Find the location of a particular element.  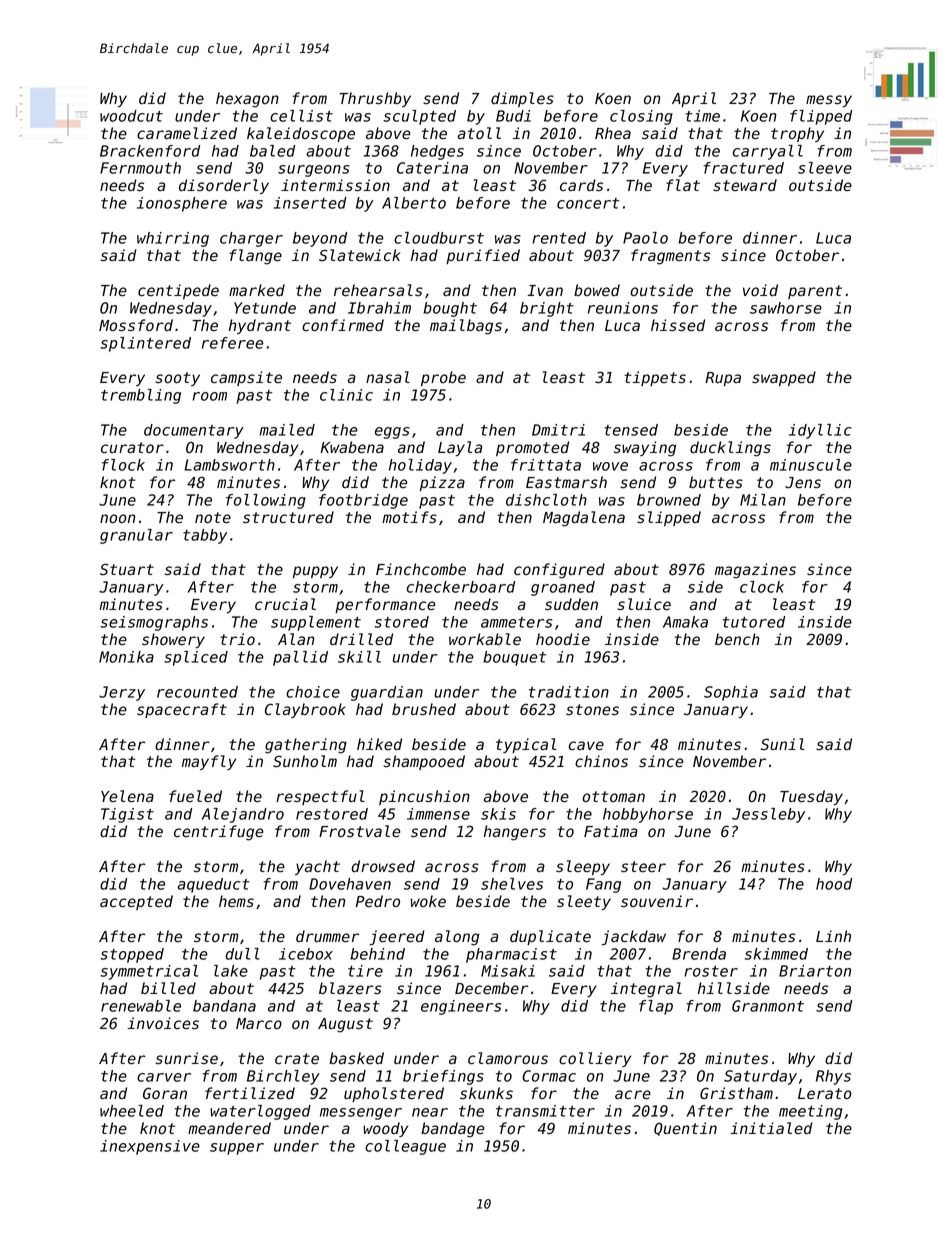

duplicate is located at coordinates (550, 937).
